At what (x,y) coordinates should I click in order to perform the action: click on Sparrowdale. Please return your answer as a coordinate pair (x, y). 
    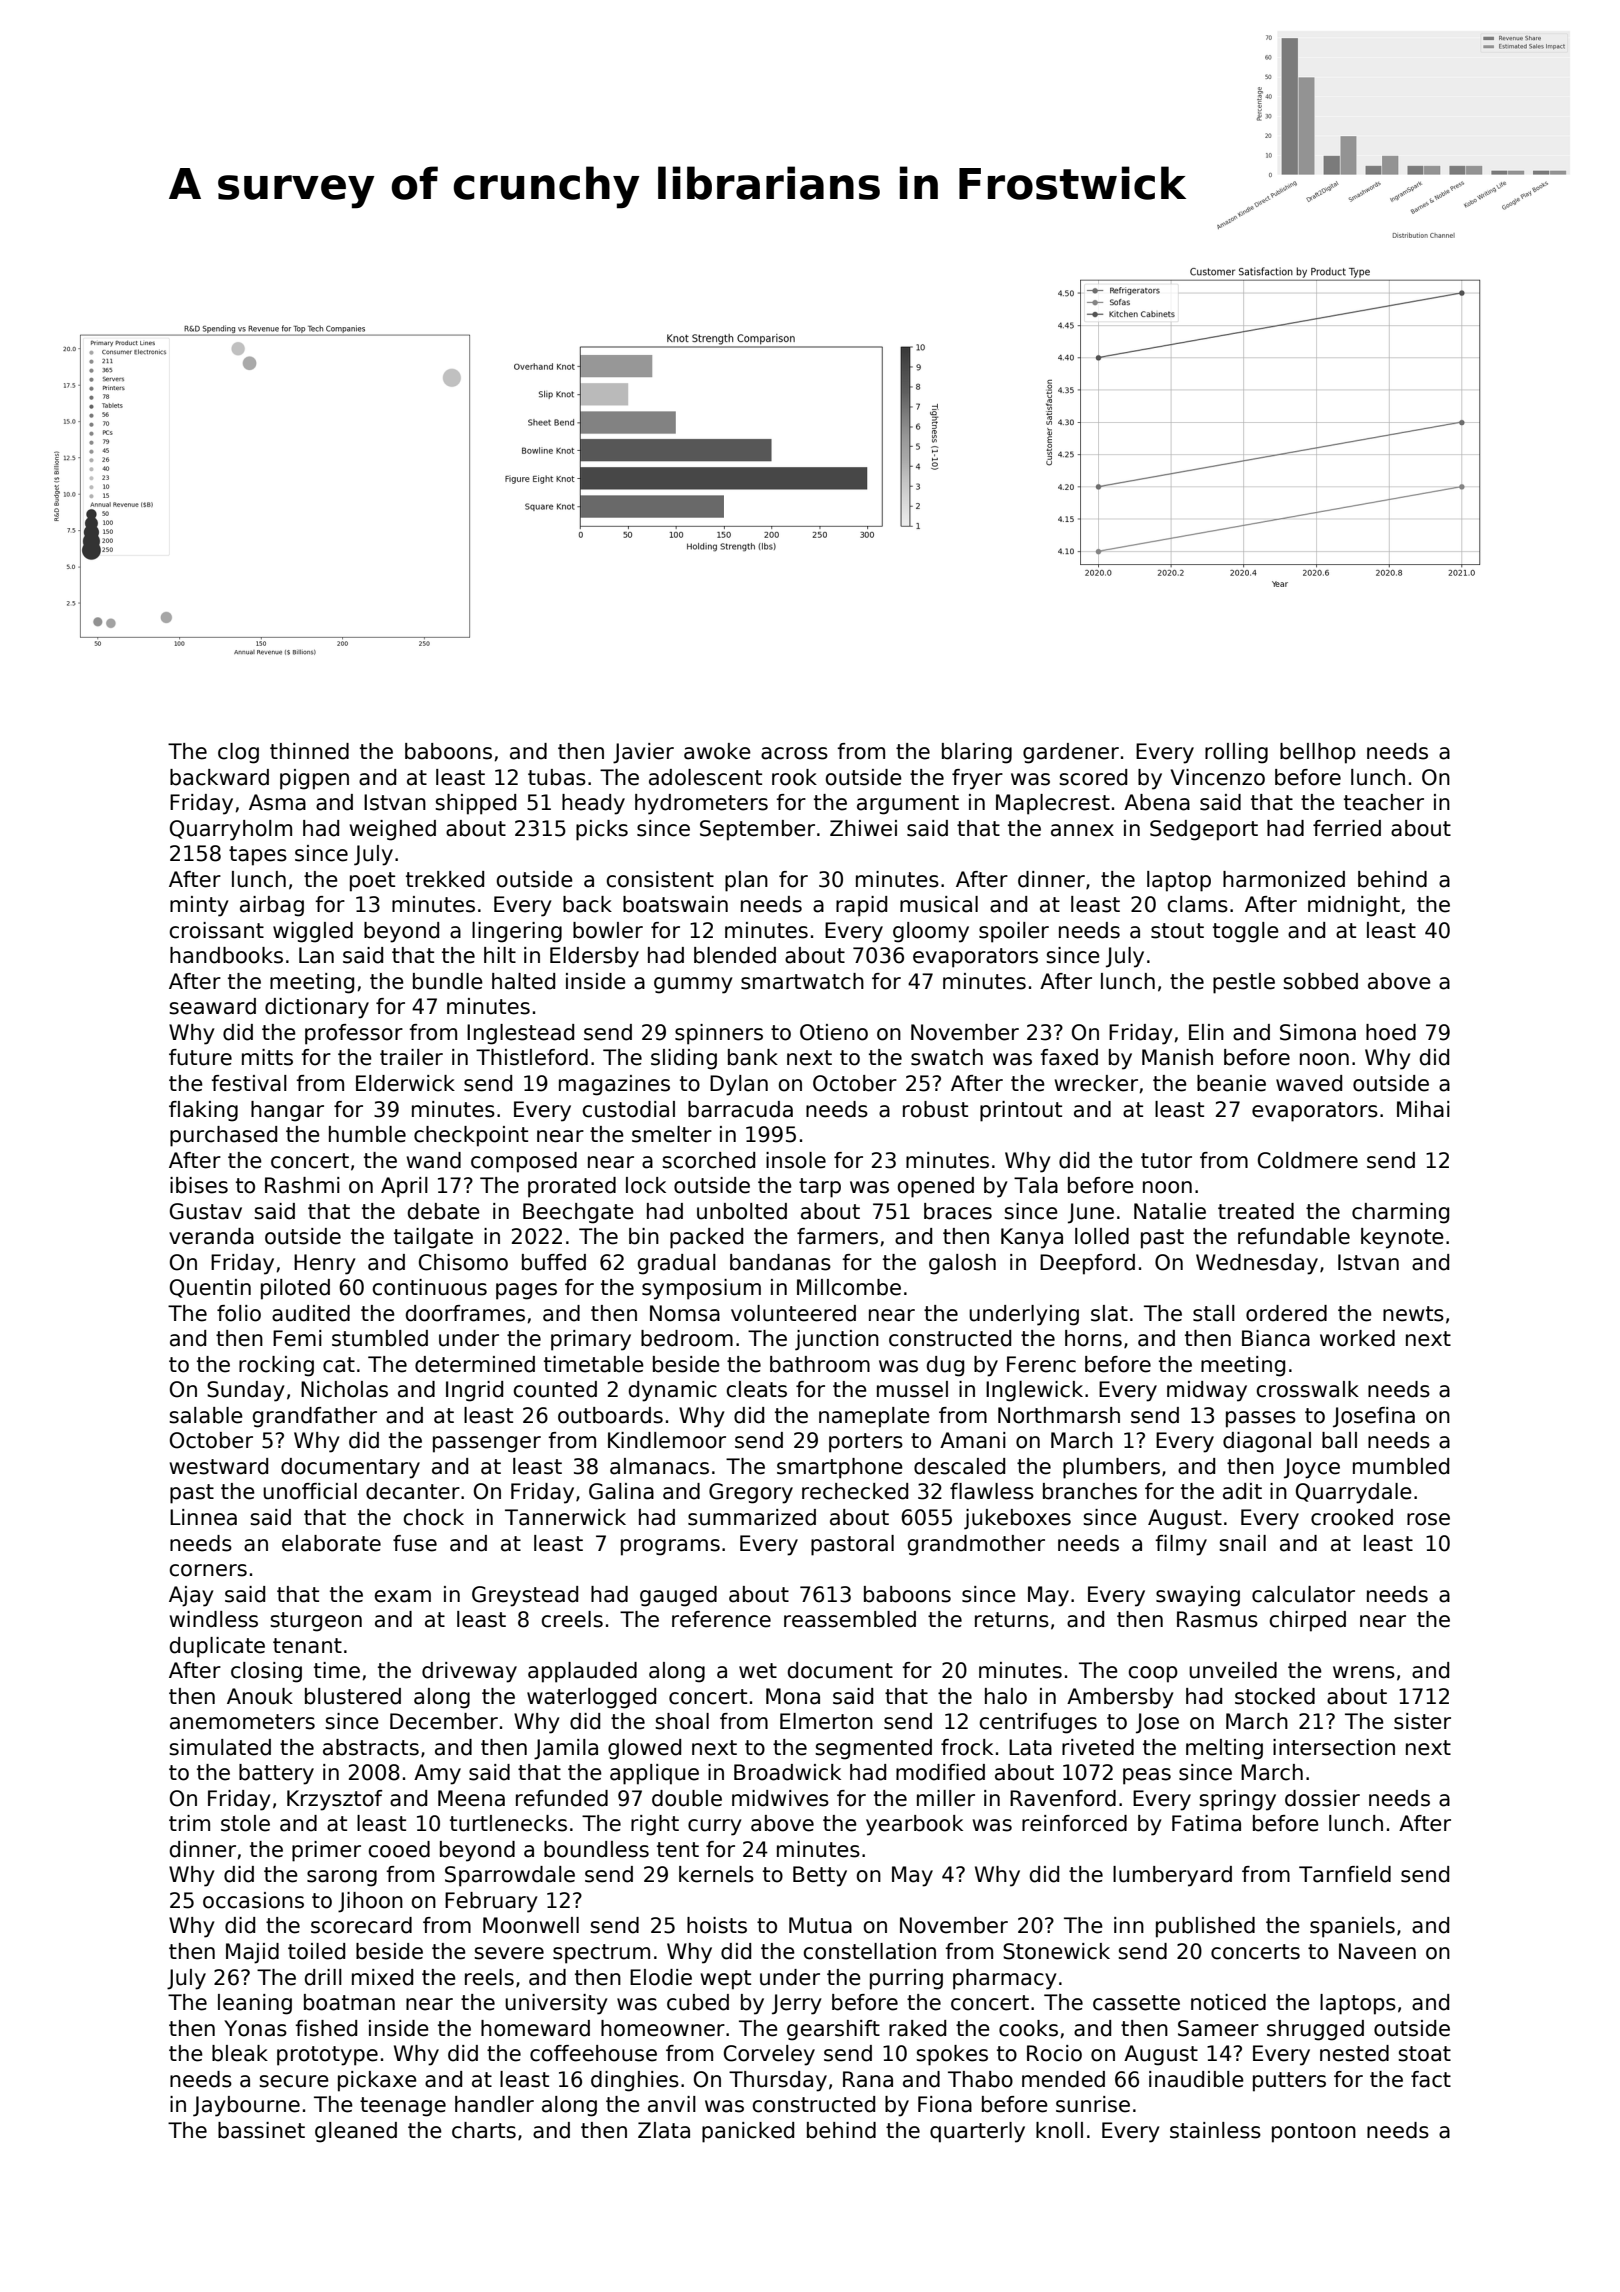
    Looking at the image, I should click on (510, 1876).
